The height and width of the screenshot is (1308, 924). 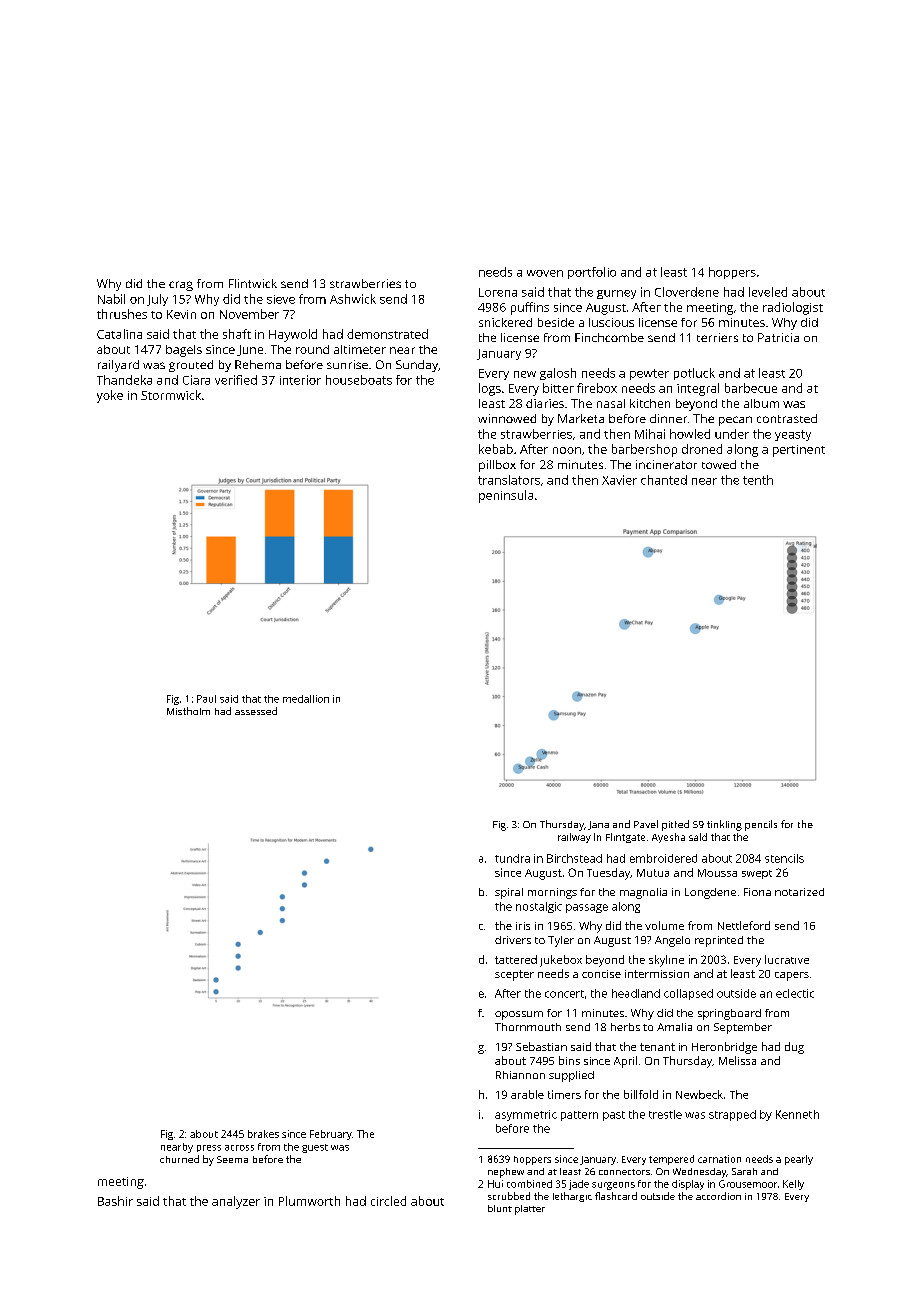 I want to click on brakes, so click(x=263, y=1134).
